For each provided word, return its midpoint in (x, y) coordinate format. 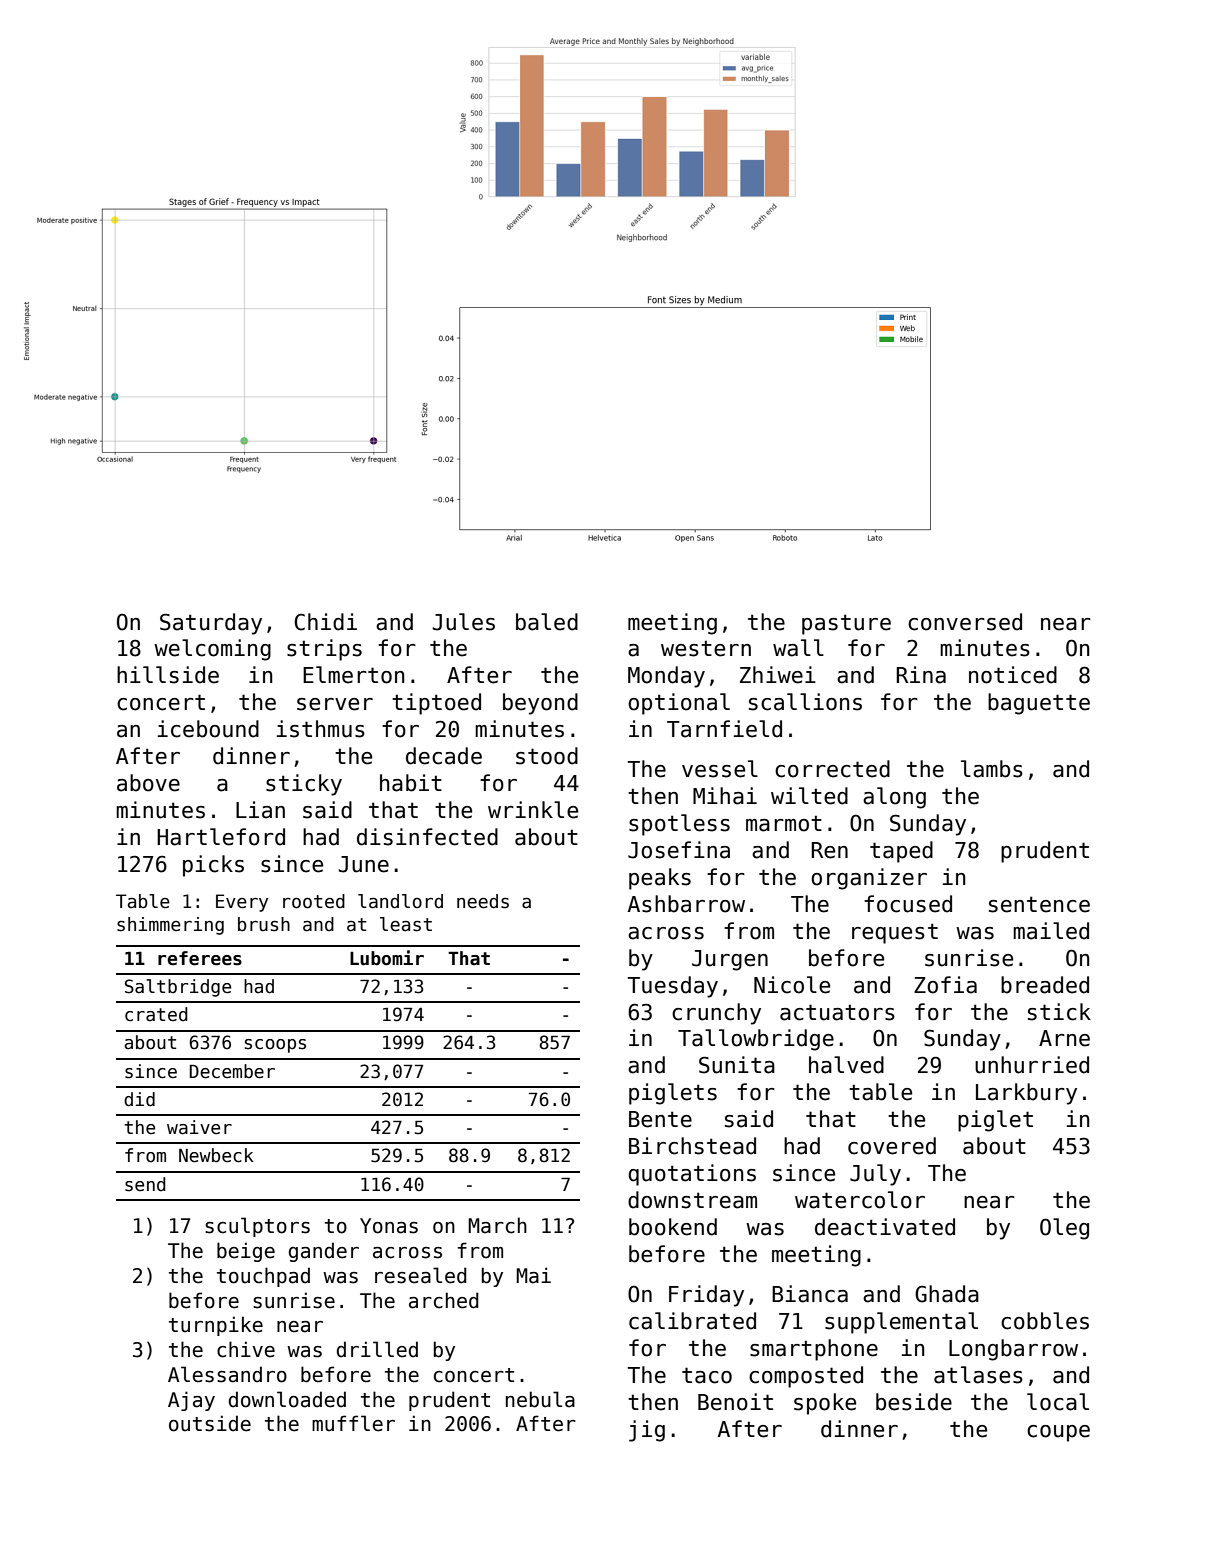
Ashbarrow (686, 904)
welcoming (212, 650)
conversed (965, 622)
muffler (353, 1423)
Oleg (1064, 1229)
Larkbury (1026, 1094)
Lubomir (387, 958)
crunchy (716, 1014)
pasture (846, 624)
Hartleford (221, 837)
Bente (660, 1119)
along (894, 798)
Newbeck (216, 1155)
